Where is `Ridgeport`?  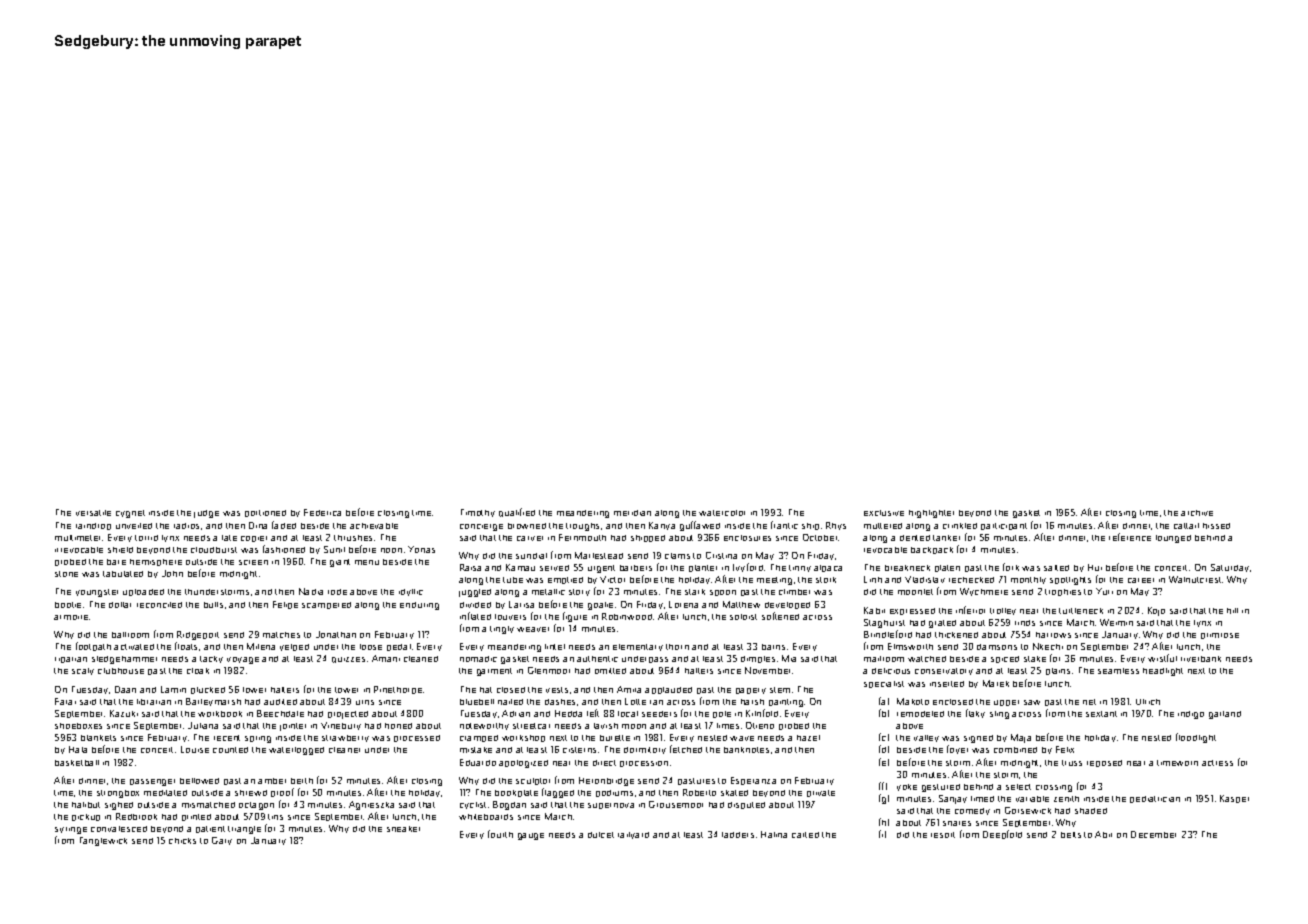
Ridgeport is located at coordinates (198, 635).
